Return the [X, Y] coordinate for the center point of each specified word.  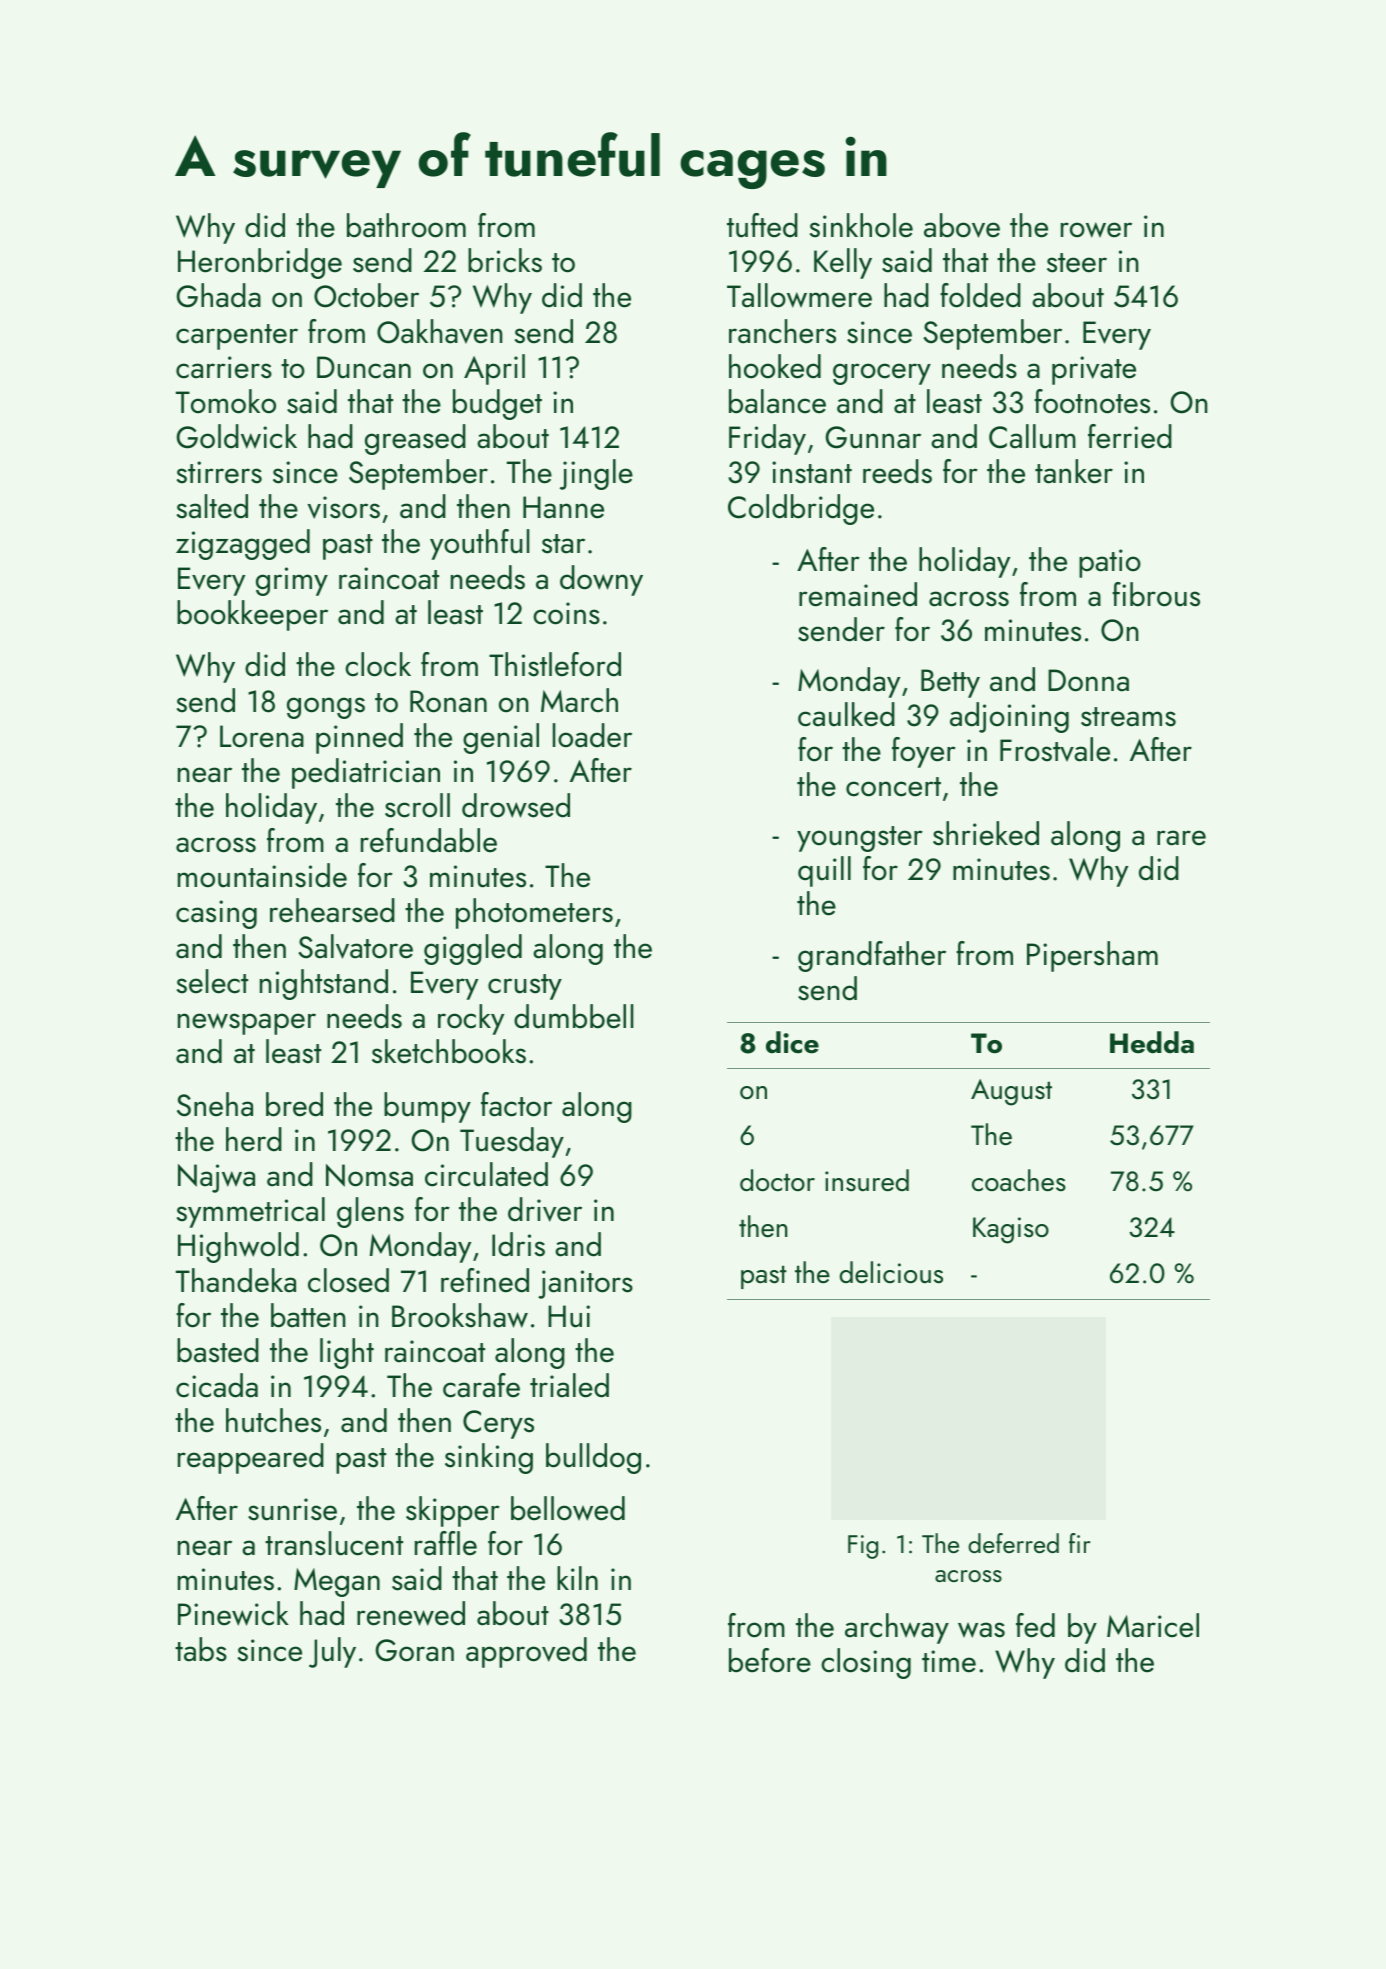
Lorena [262, 736]
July [332, 1652]
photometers [534, 913]
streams [1128, 717]
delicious [891, 1272]
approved [526, 1652]
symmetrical [251, 1212]
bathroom [406, 225]
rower [1096, 230]
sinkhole [861, 225]
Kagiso [1011, 1230]
